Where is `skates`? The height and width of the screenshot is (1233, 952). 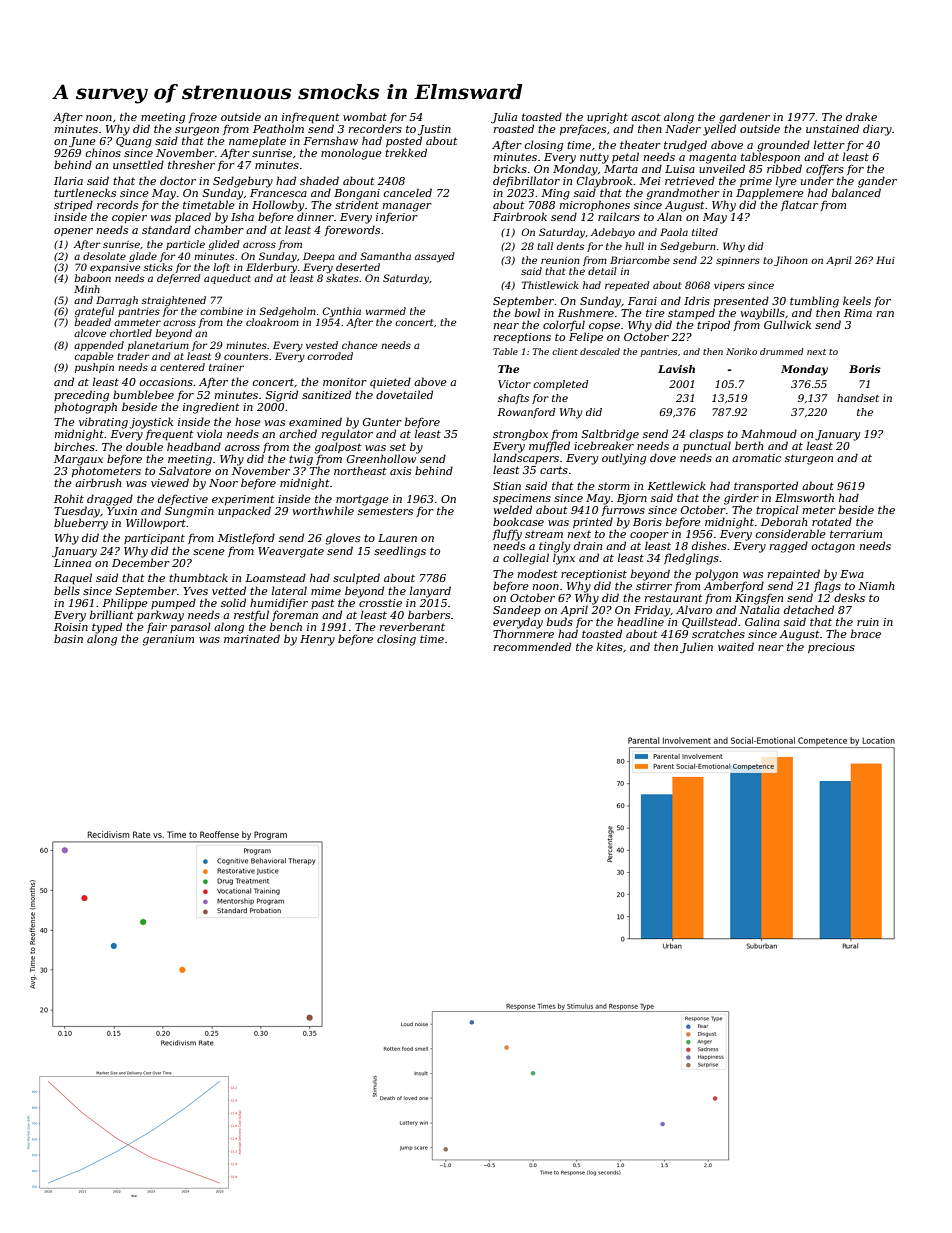
skates is located at coordinates (342, 278).
